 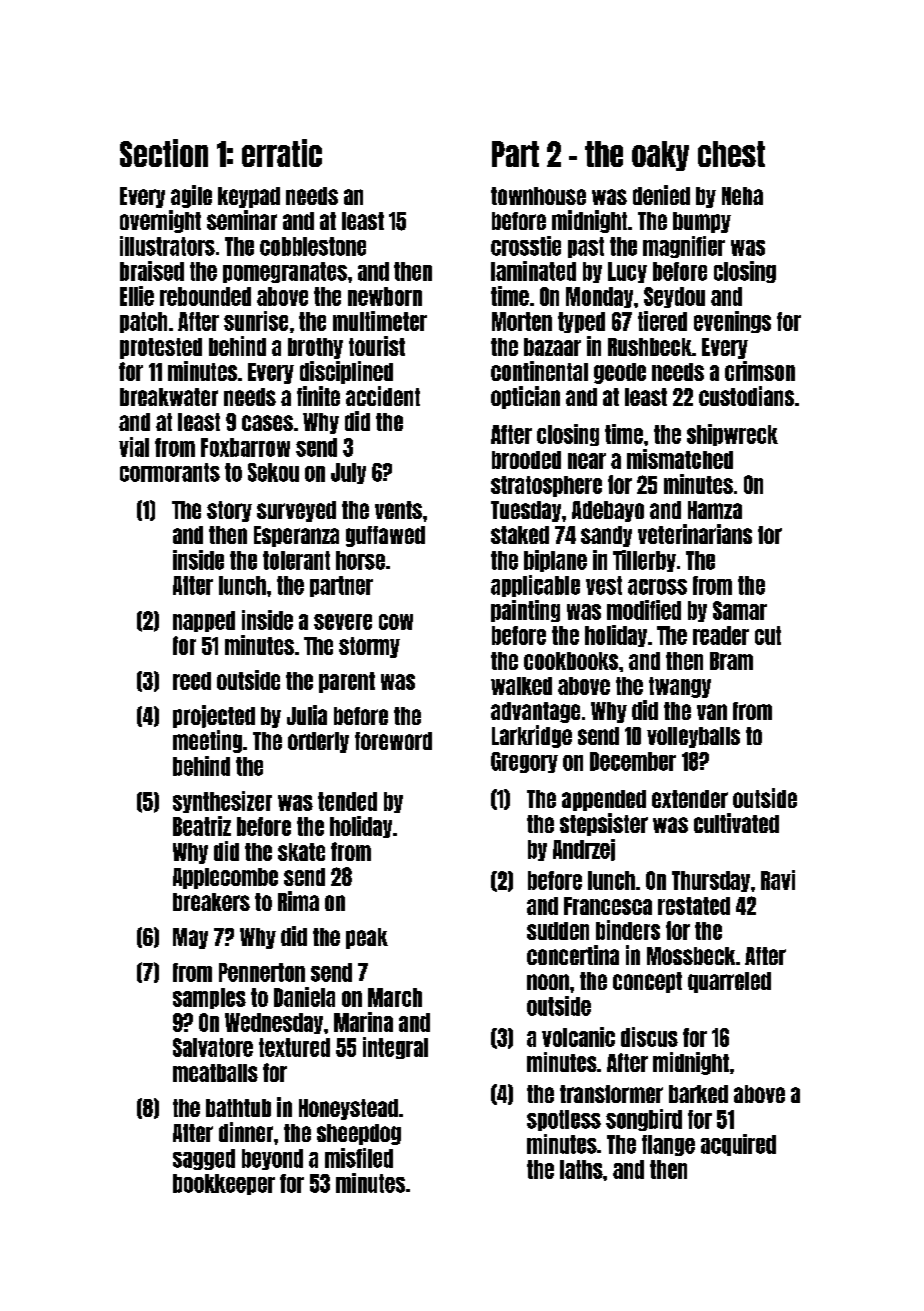 What do you see at coordinates (680, 687) in the page?
I see `twangy` at bounding box center [680, 687].
